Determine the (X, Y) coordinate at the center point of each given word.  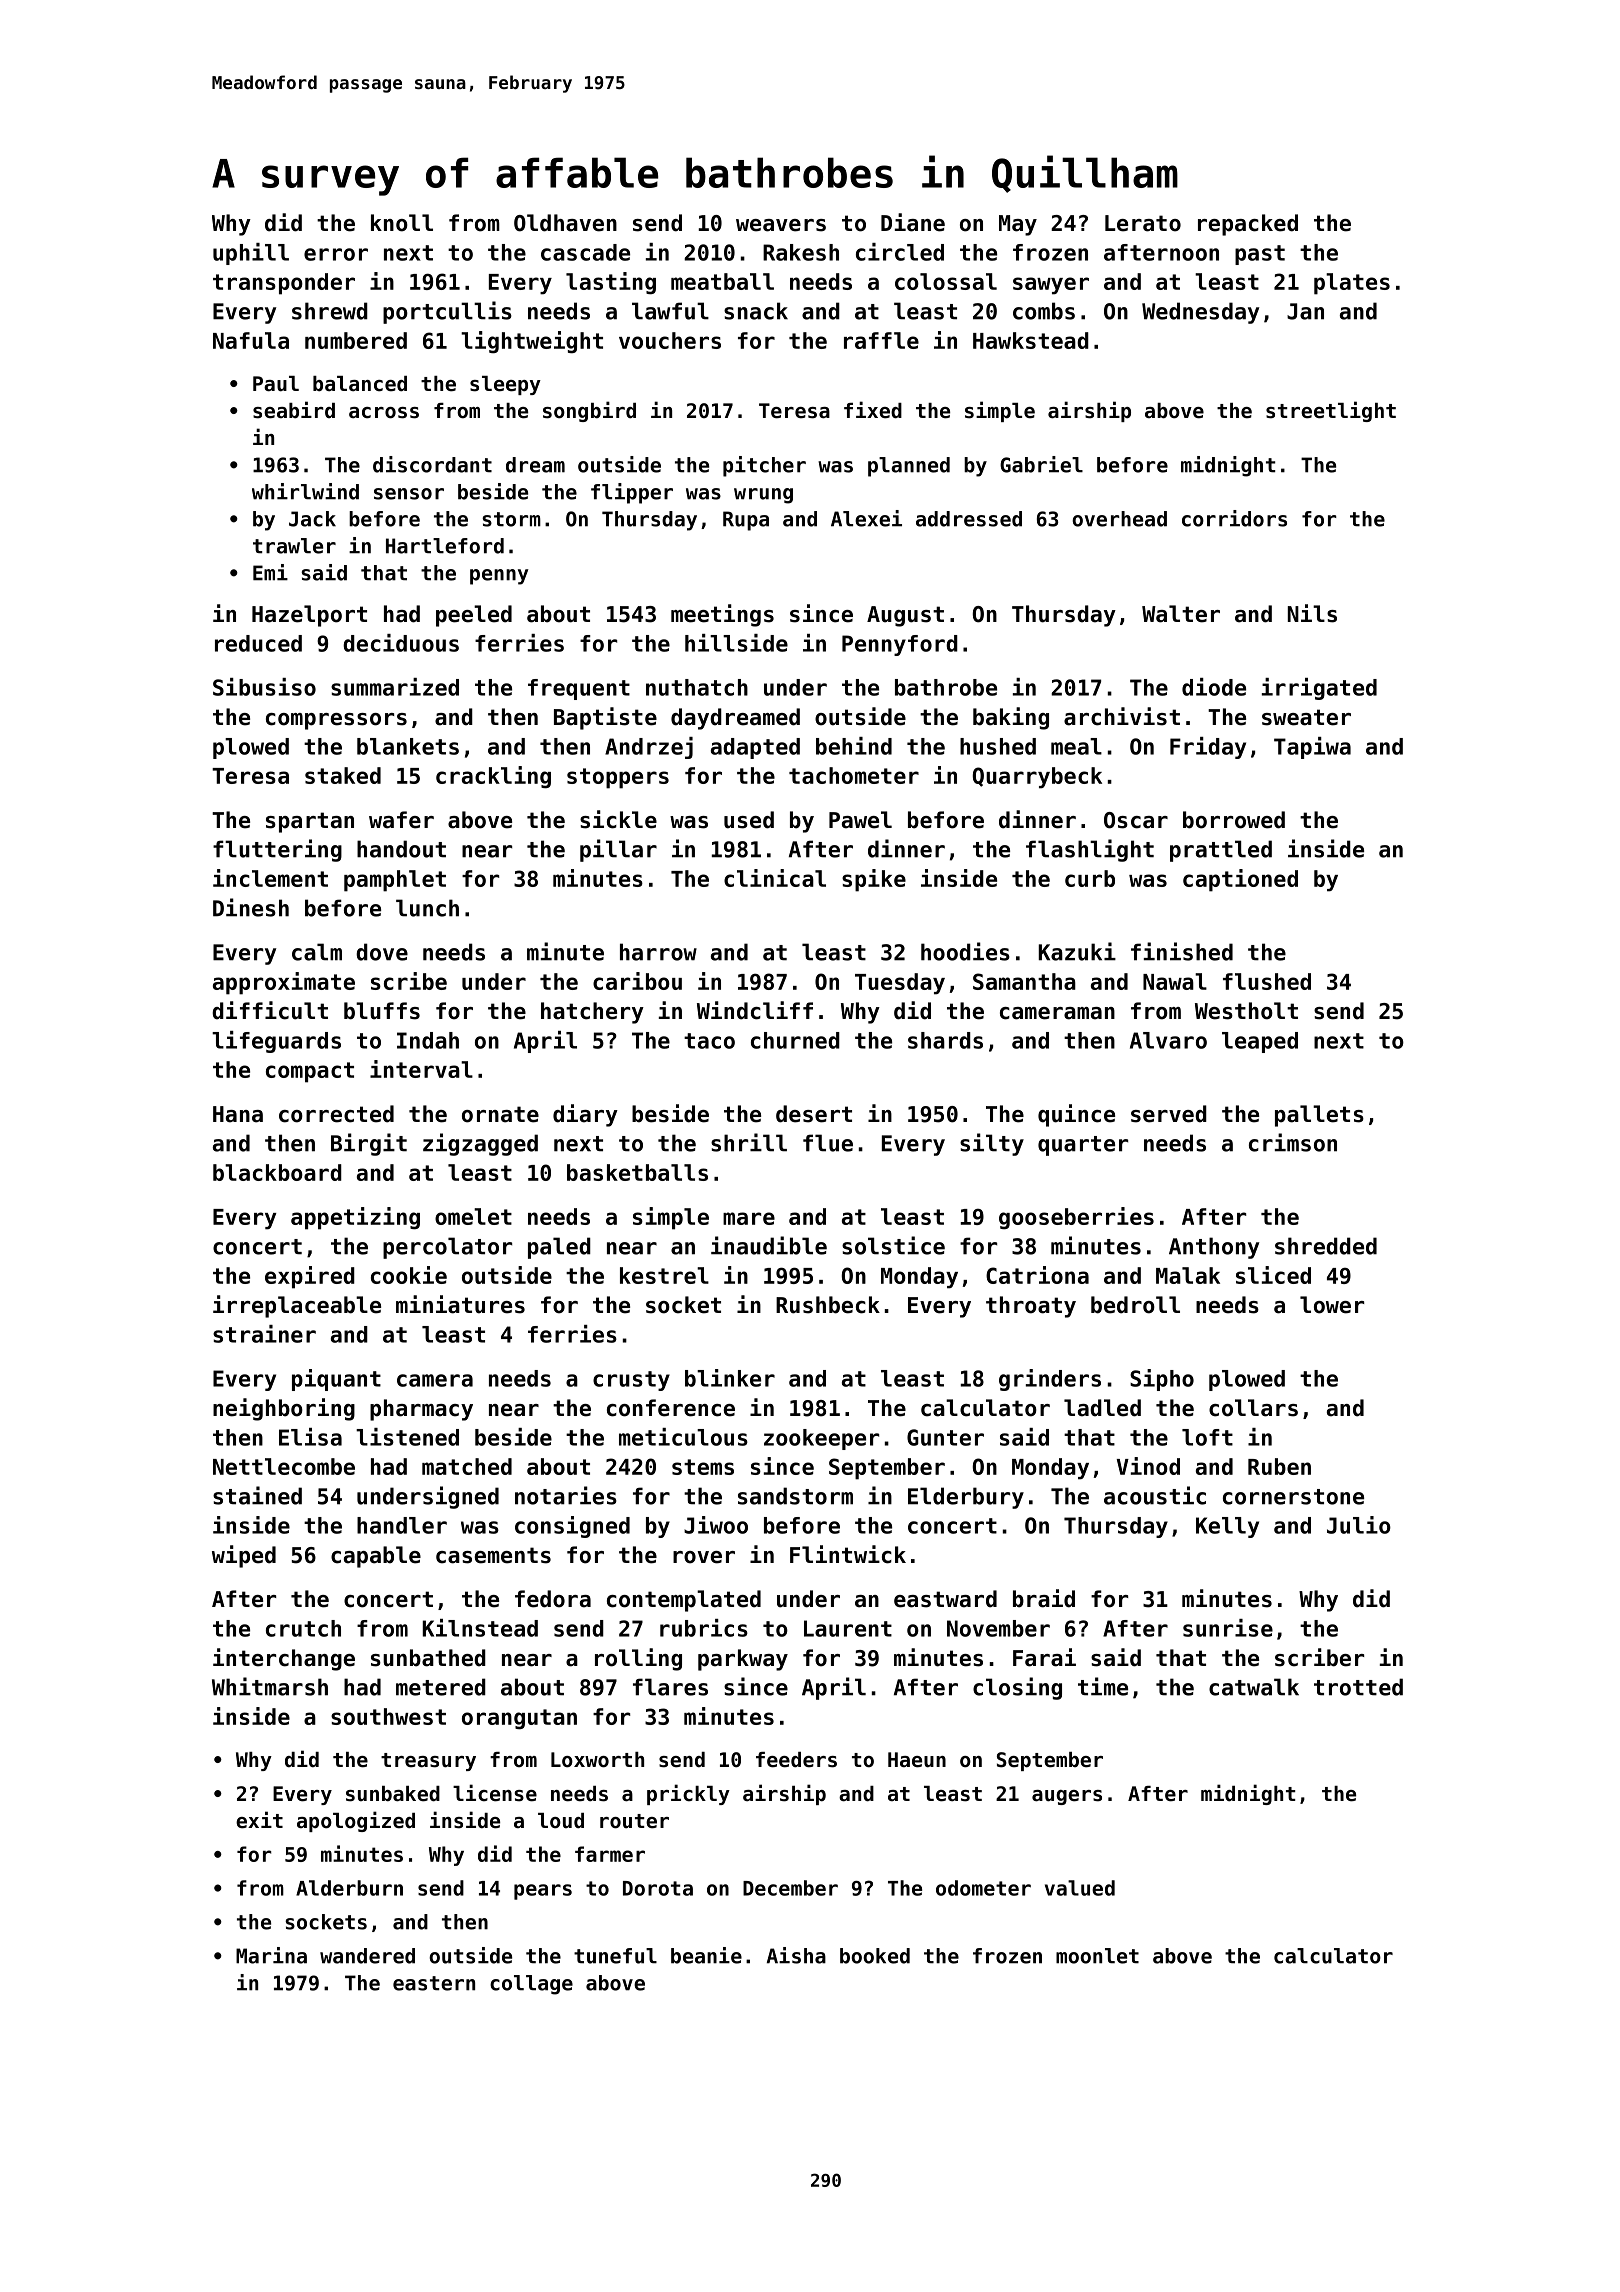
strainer (264, 1334)
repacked (1248, 225)
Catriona (1037, 1275)
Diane (913, 222)
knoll (402, 223)
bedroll (1135, 1305)
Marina (271, 1955)
